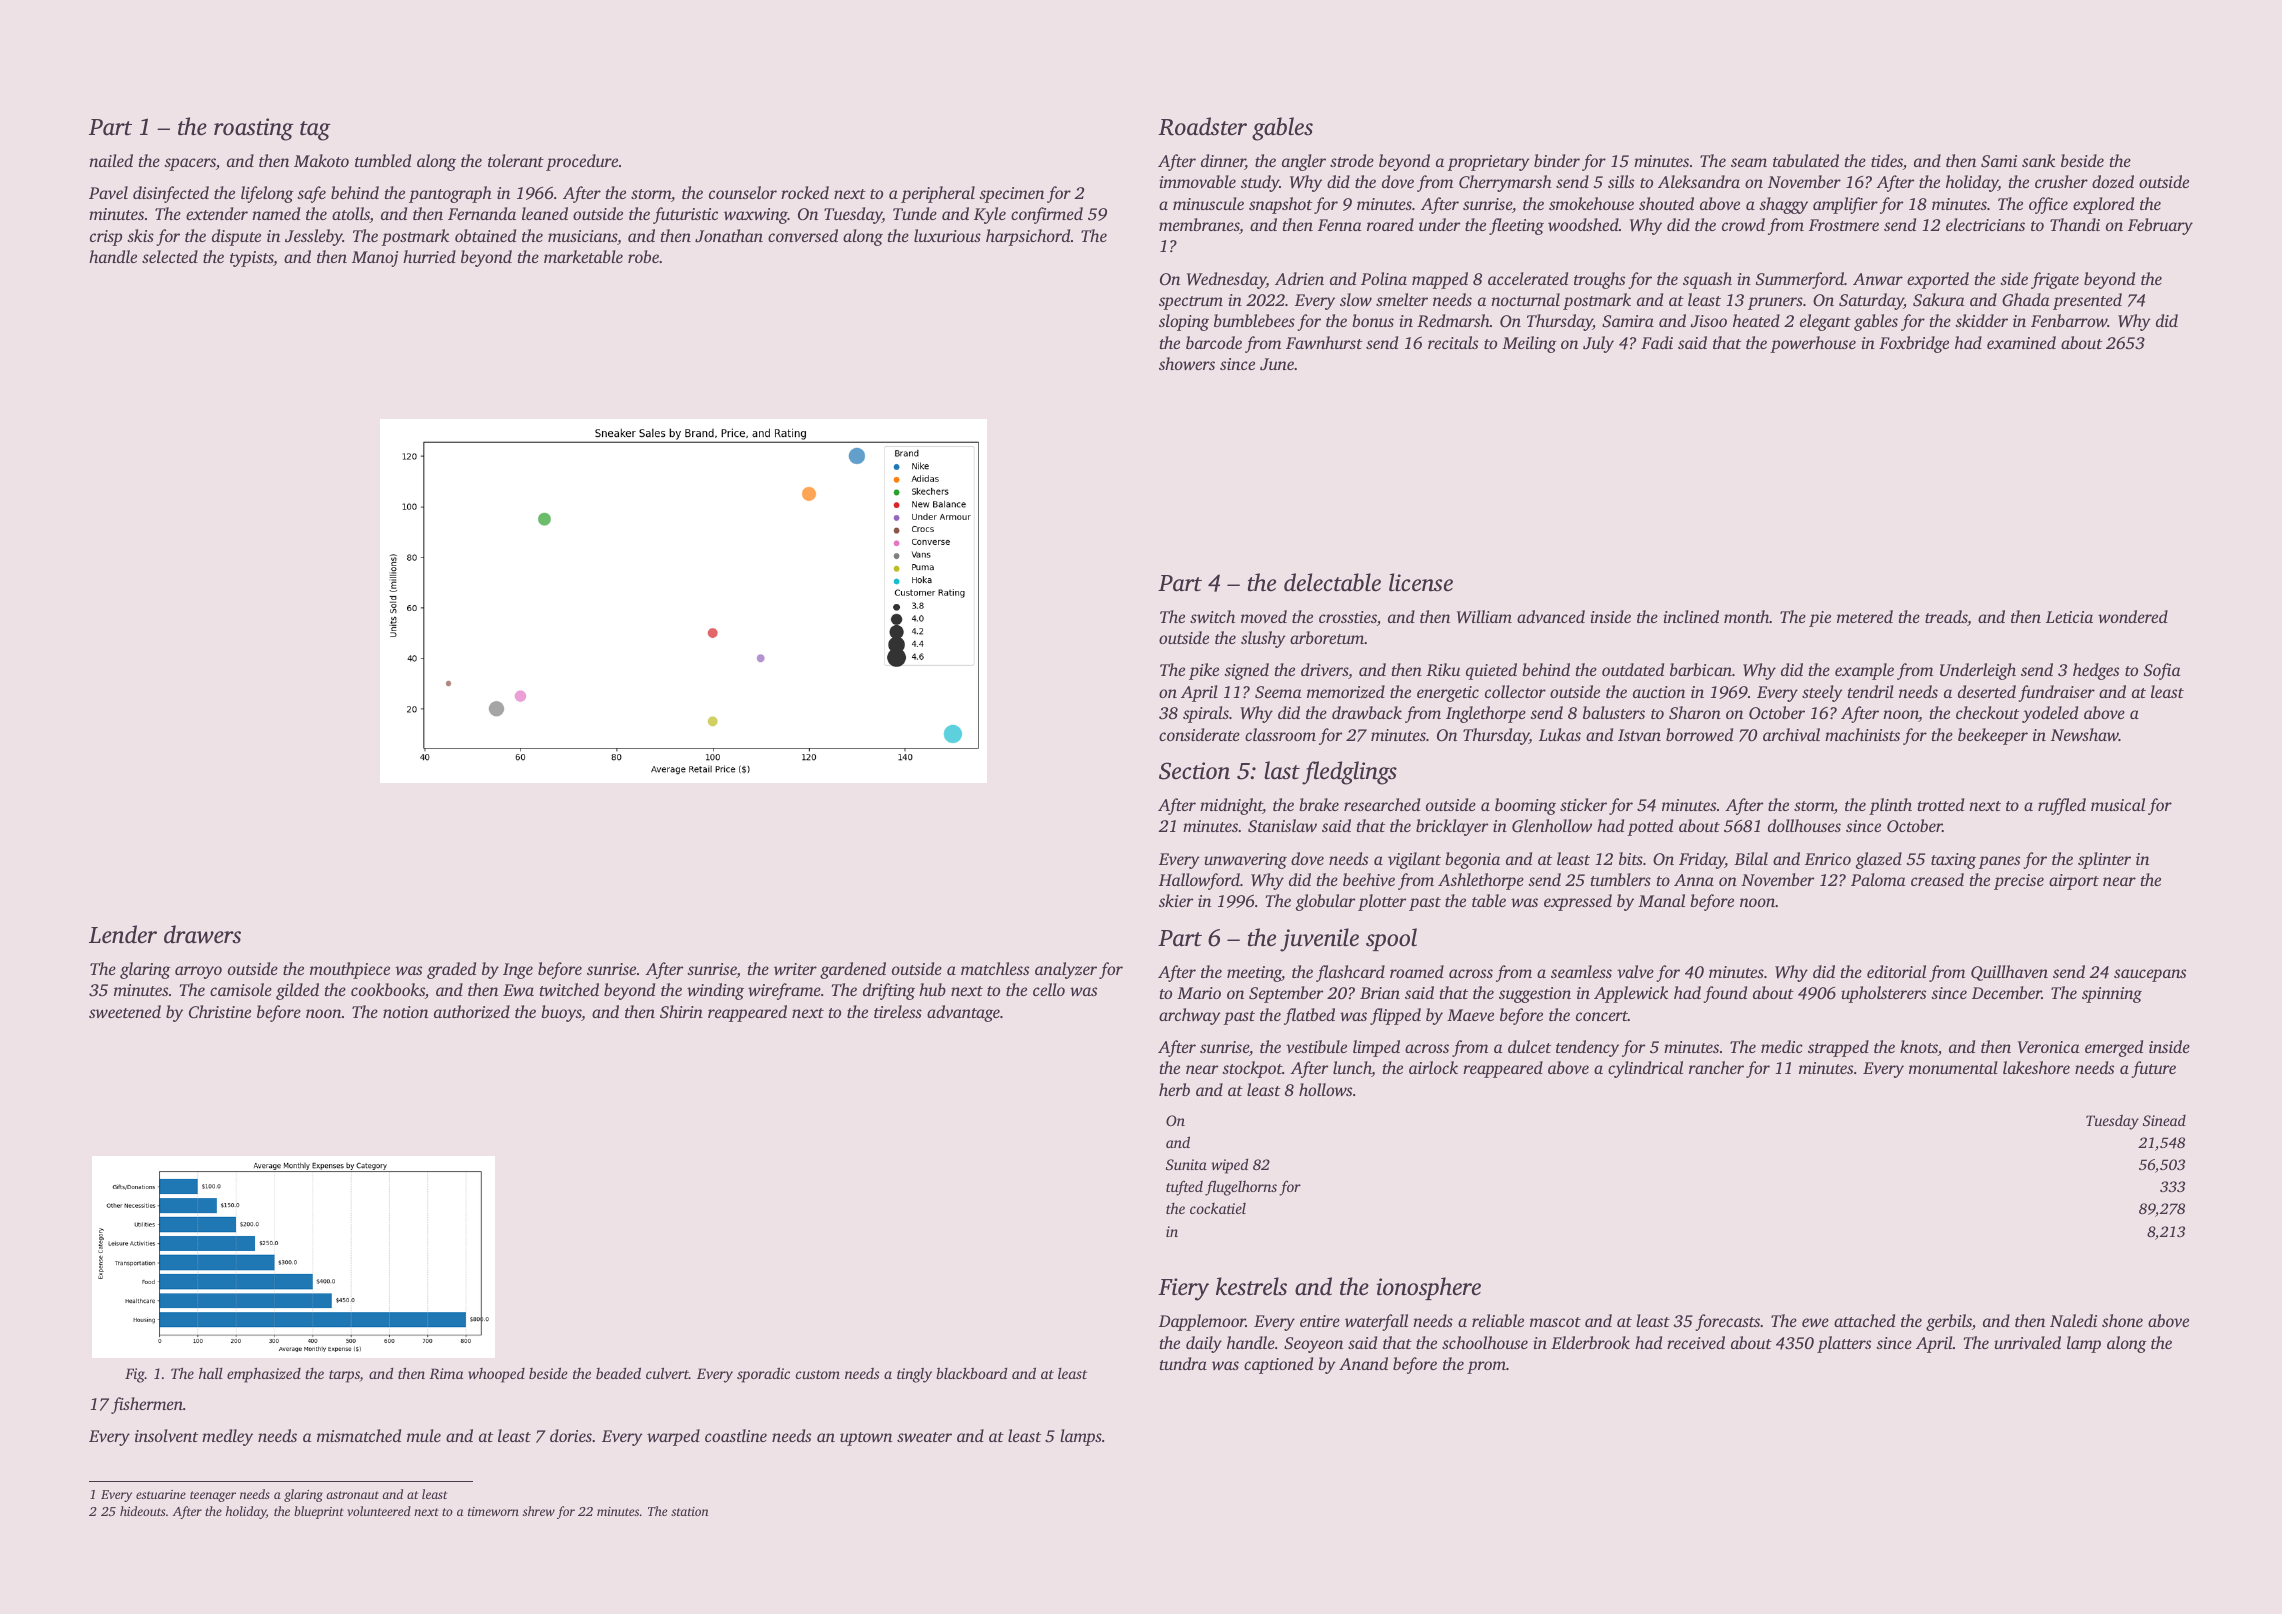 This screenshot has width=2282, height=1614. Describe the element at coordinates (2038, 160) in the screenshot. I see `sank` at that location.
